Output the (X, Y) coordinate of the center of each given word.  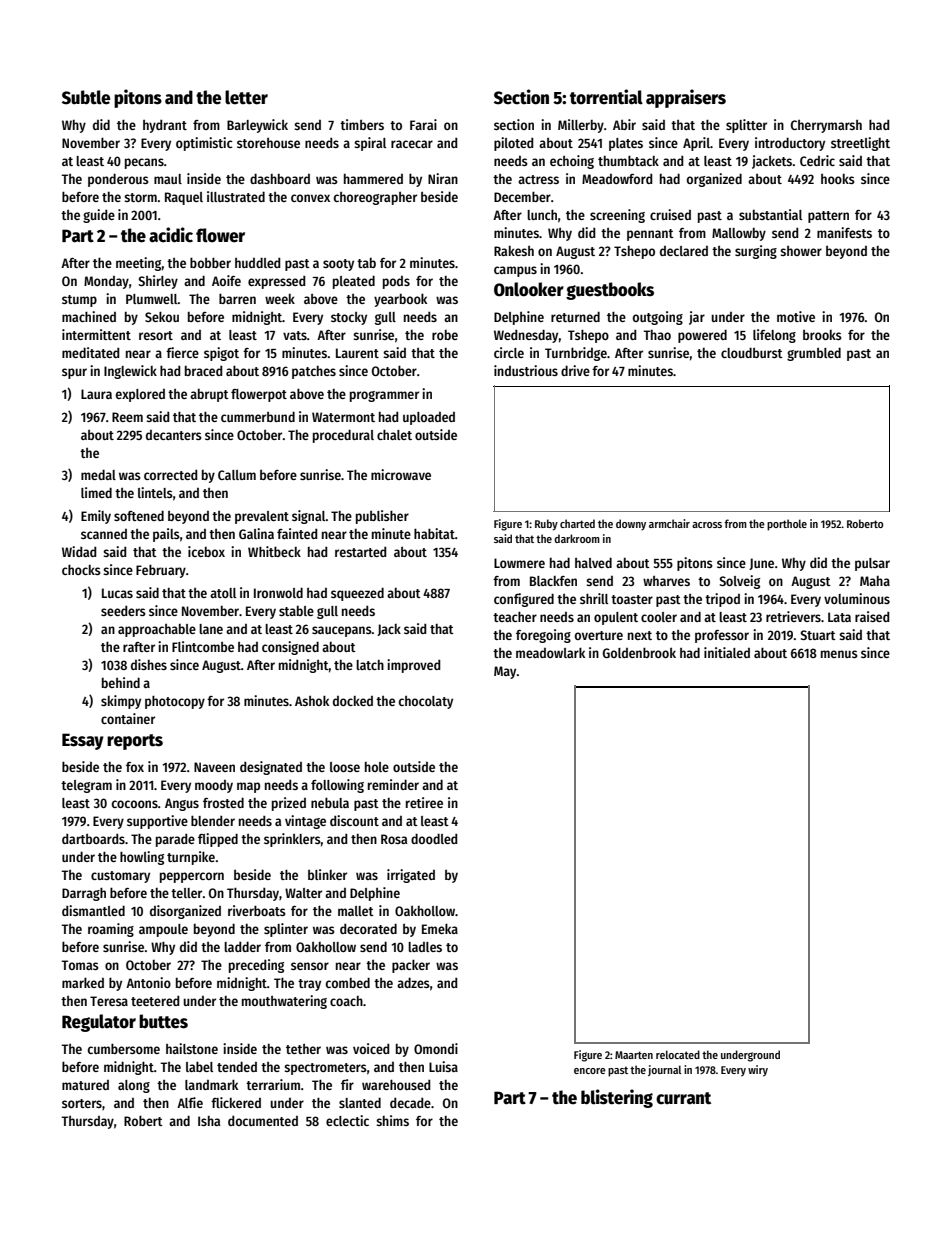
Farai (423, 124)
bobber (210, 262)
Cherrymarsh (826, 126)
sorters (82, 1103)
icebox (206, 551)
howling (142, 858)
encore (590, 1071)
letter (246, 97)
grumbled (814, 354)
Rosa (394, 839)
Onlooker (529, 289)
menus (839, 654)
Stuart (818, 635)
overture (599, 635)
